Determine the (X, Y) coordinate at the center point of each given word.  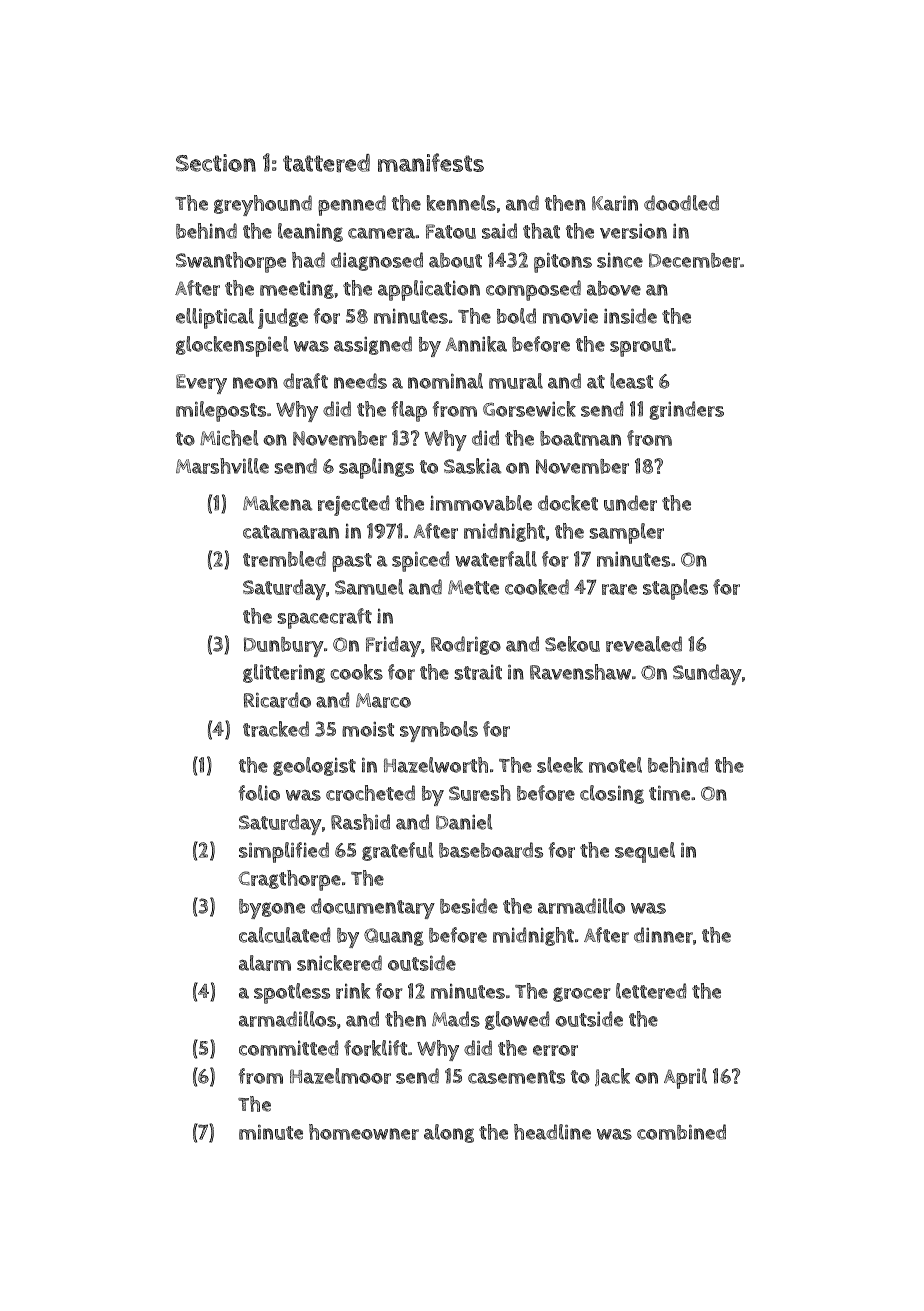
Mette (473, 587)
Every (201, 384)
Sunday (707, 674)
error (555, 1050)
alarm (265, 963)
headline (552, 1132)
